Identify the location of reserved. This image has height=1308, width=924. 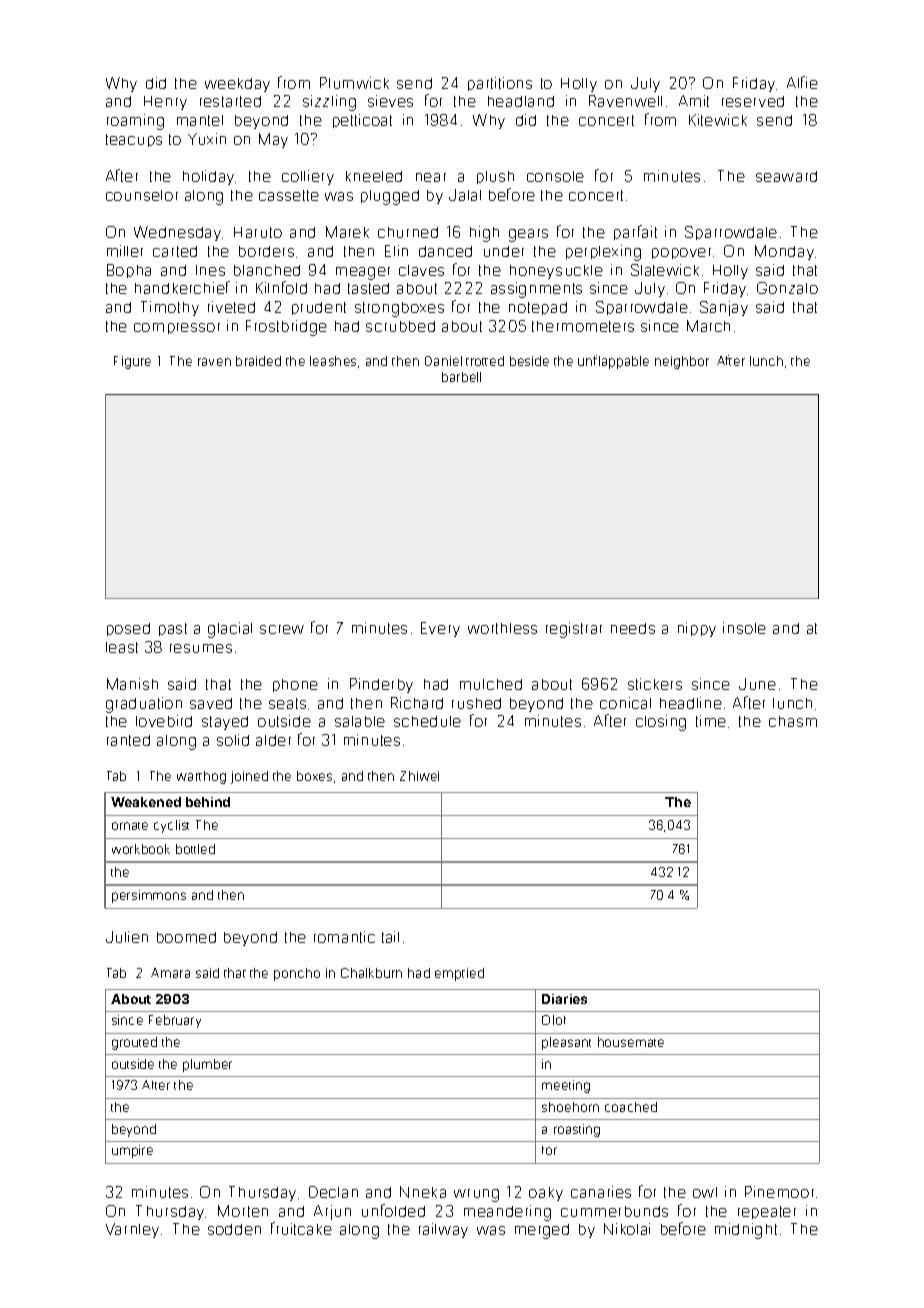
(753, 101).
